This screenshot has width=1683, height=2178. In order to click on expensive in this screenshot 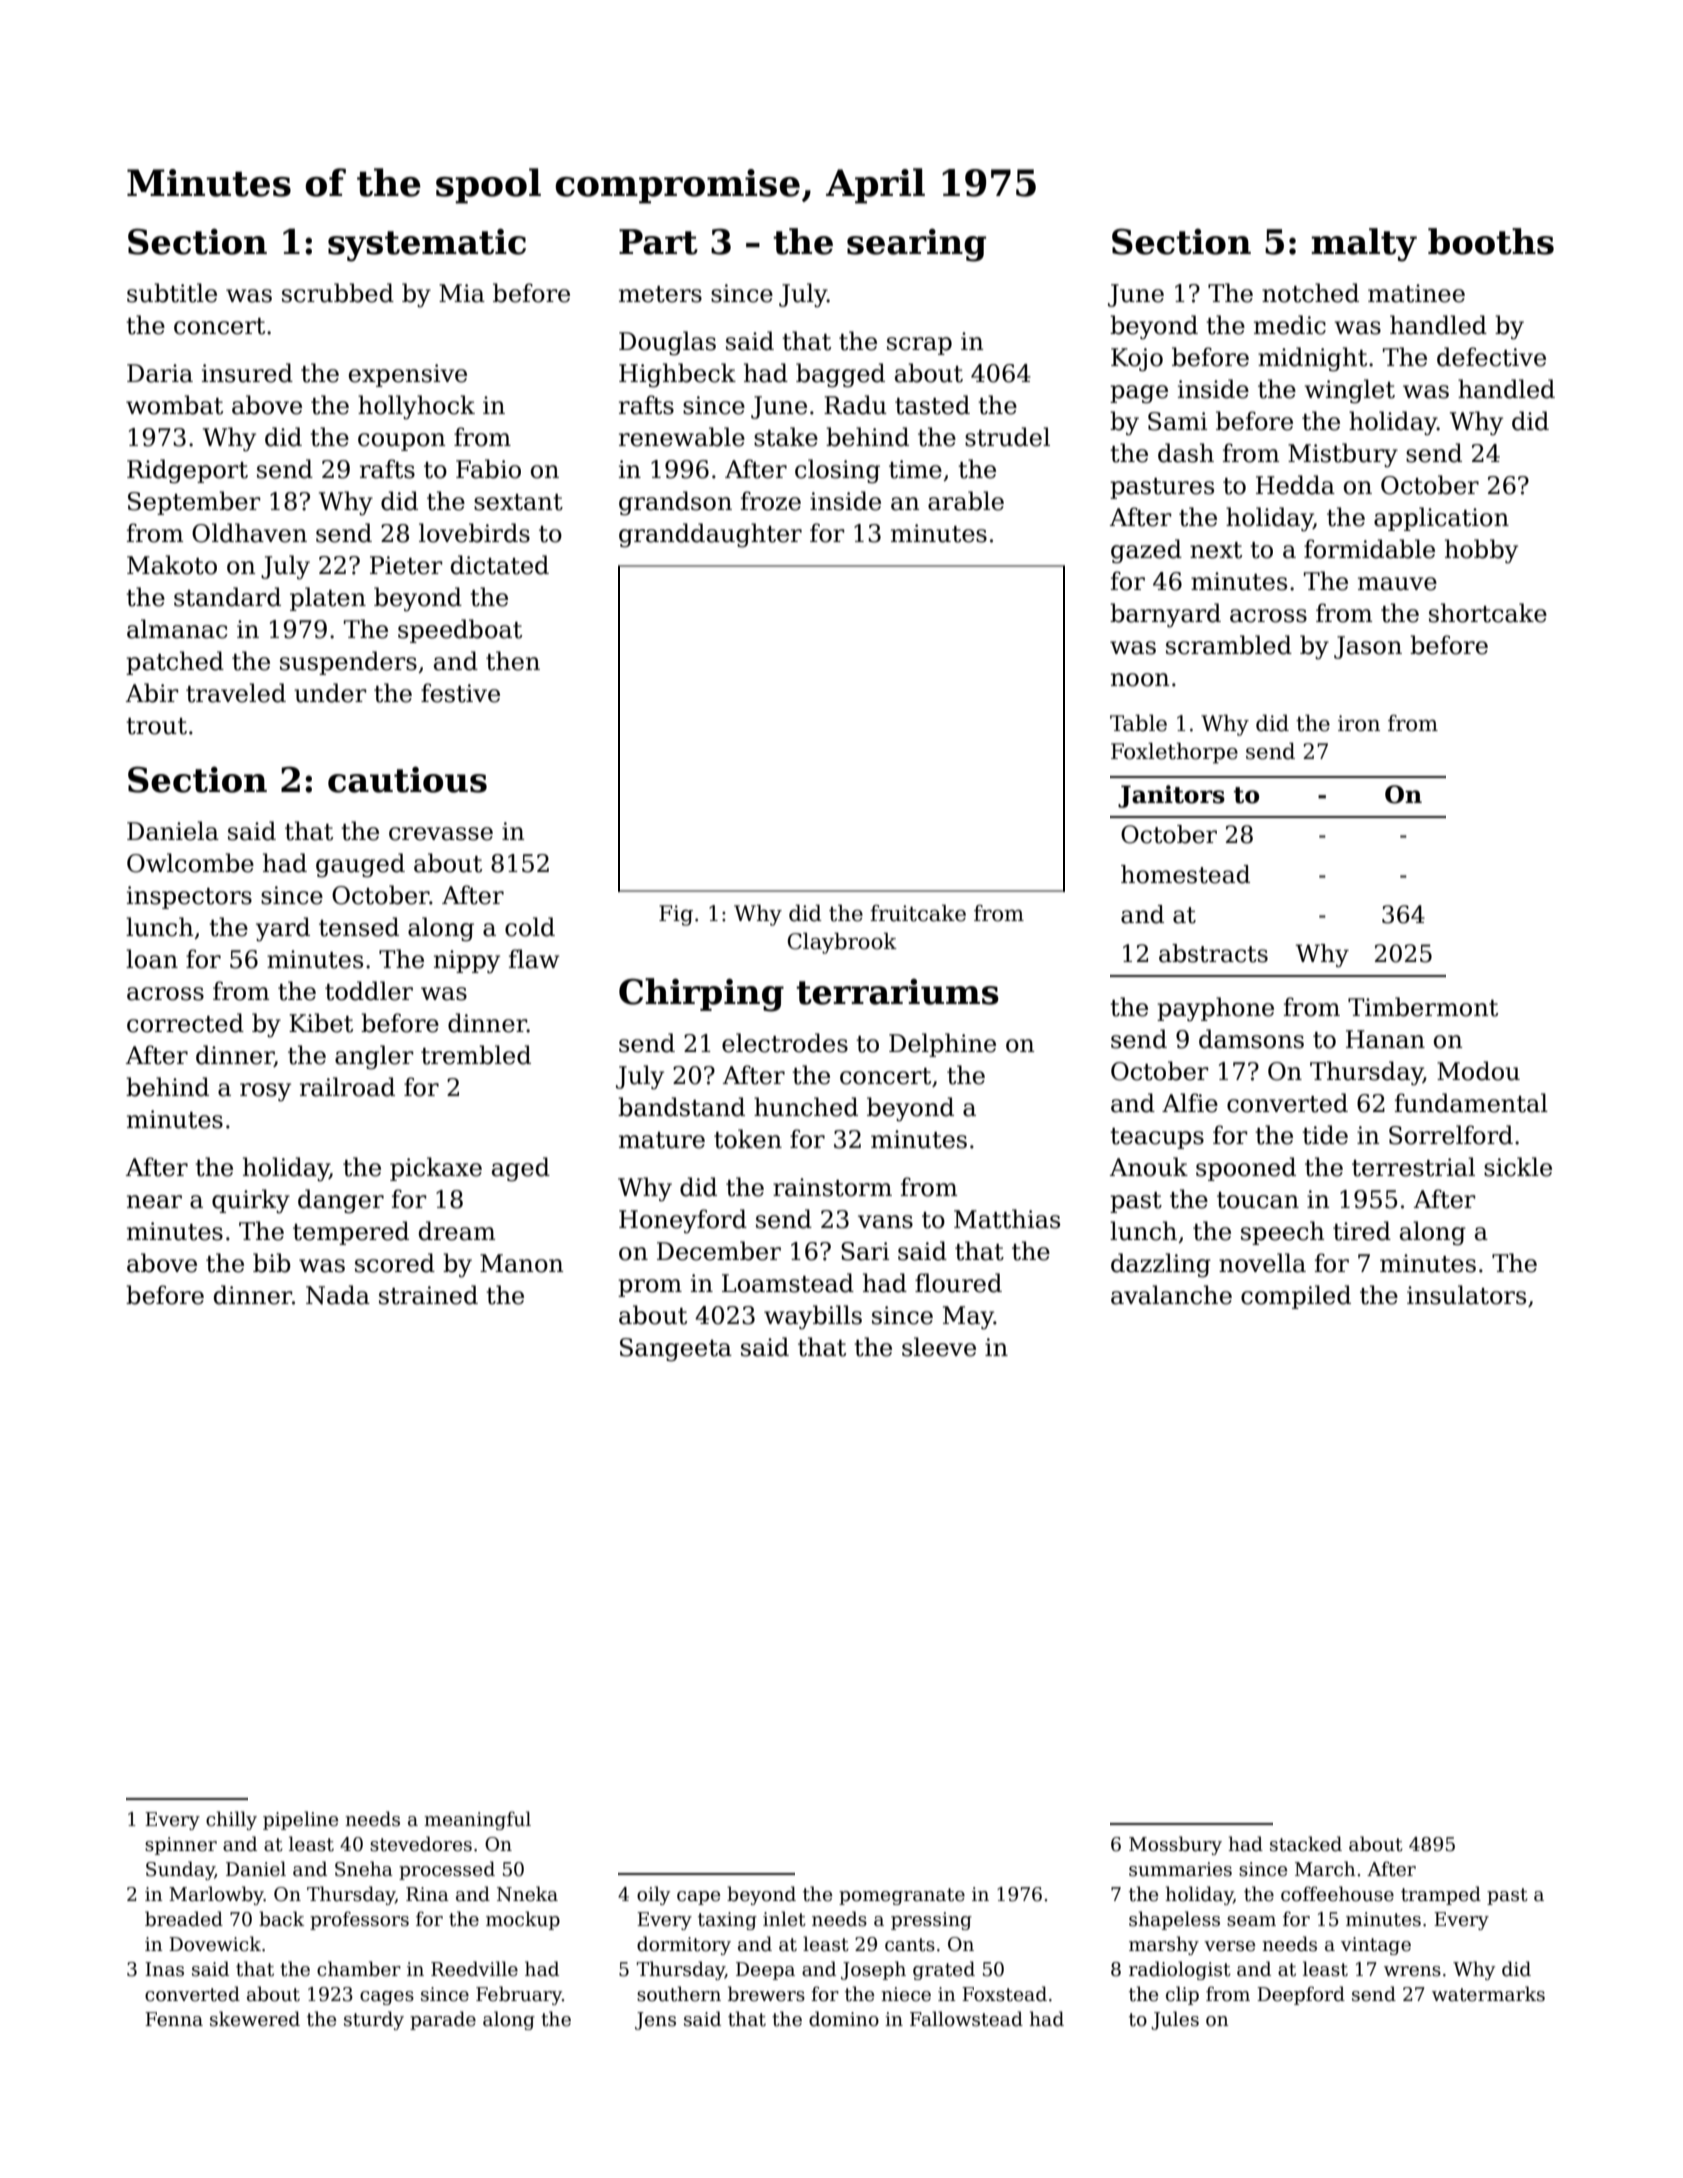, I will do `click(408, 375)`.
